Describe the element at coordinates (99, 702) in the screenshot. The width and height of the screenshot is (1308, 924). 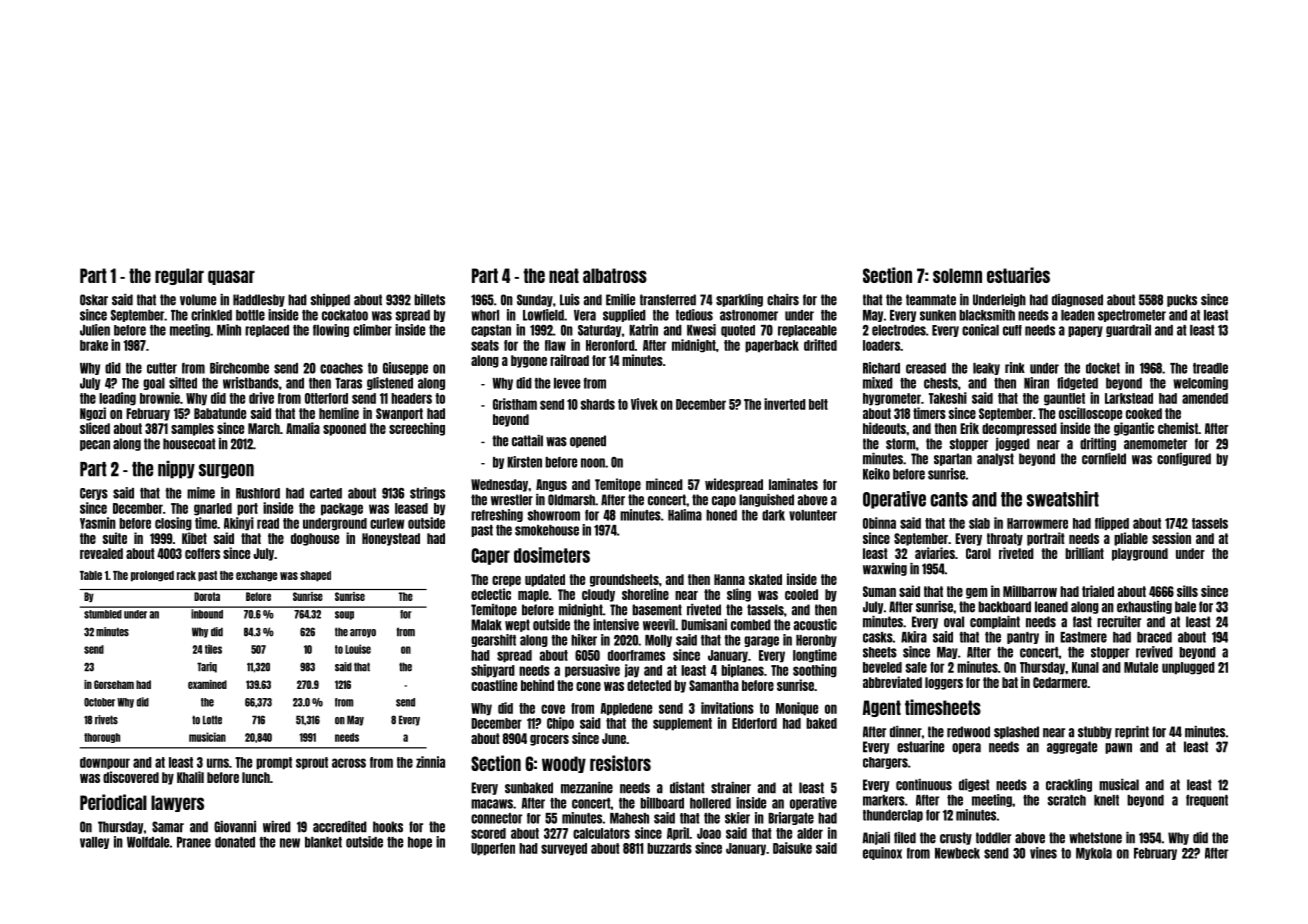
I see `October` at that location.
